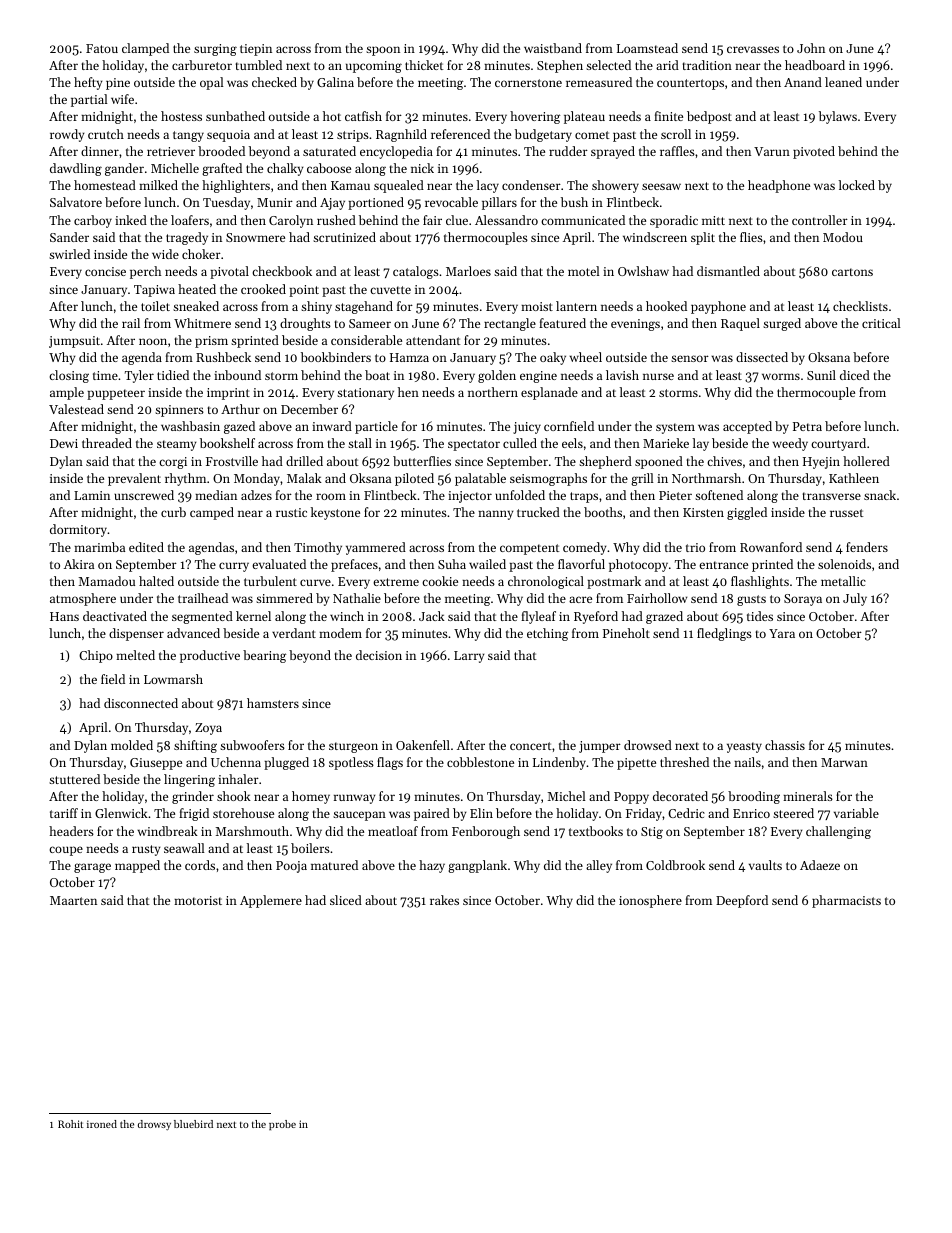  Describe the element at coordinates (282, 1125) in the screenshot. I see `probe` at that location.
